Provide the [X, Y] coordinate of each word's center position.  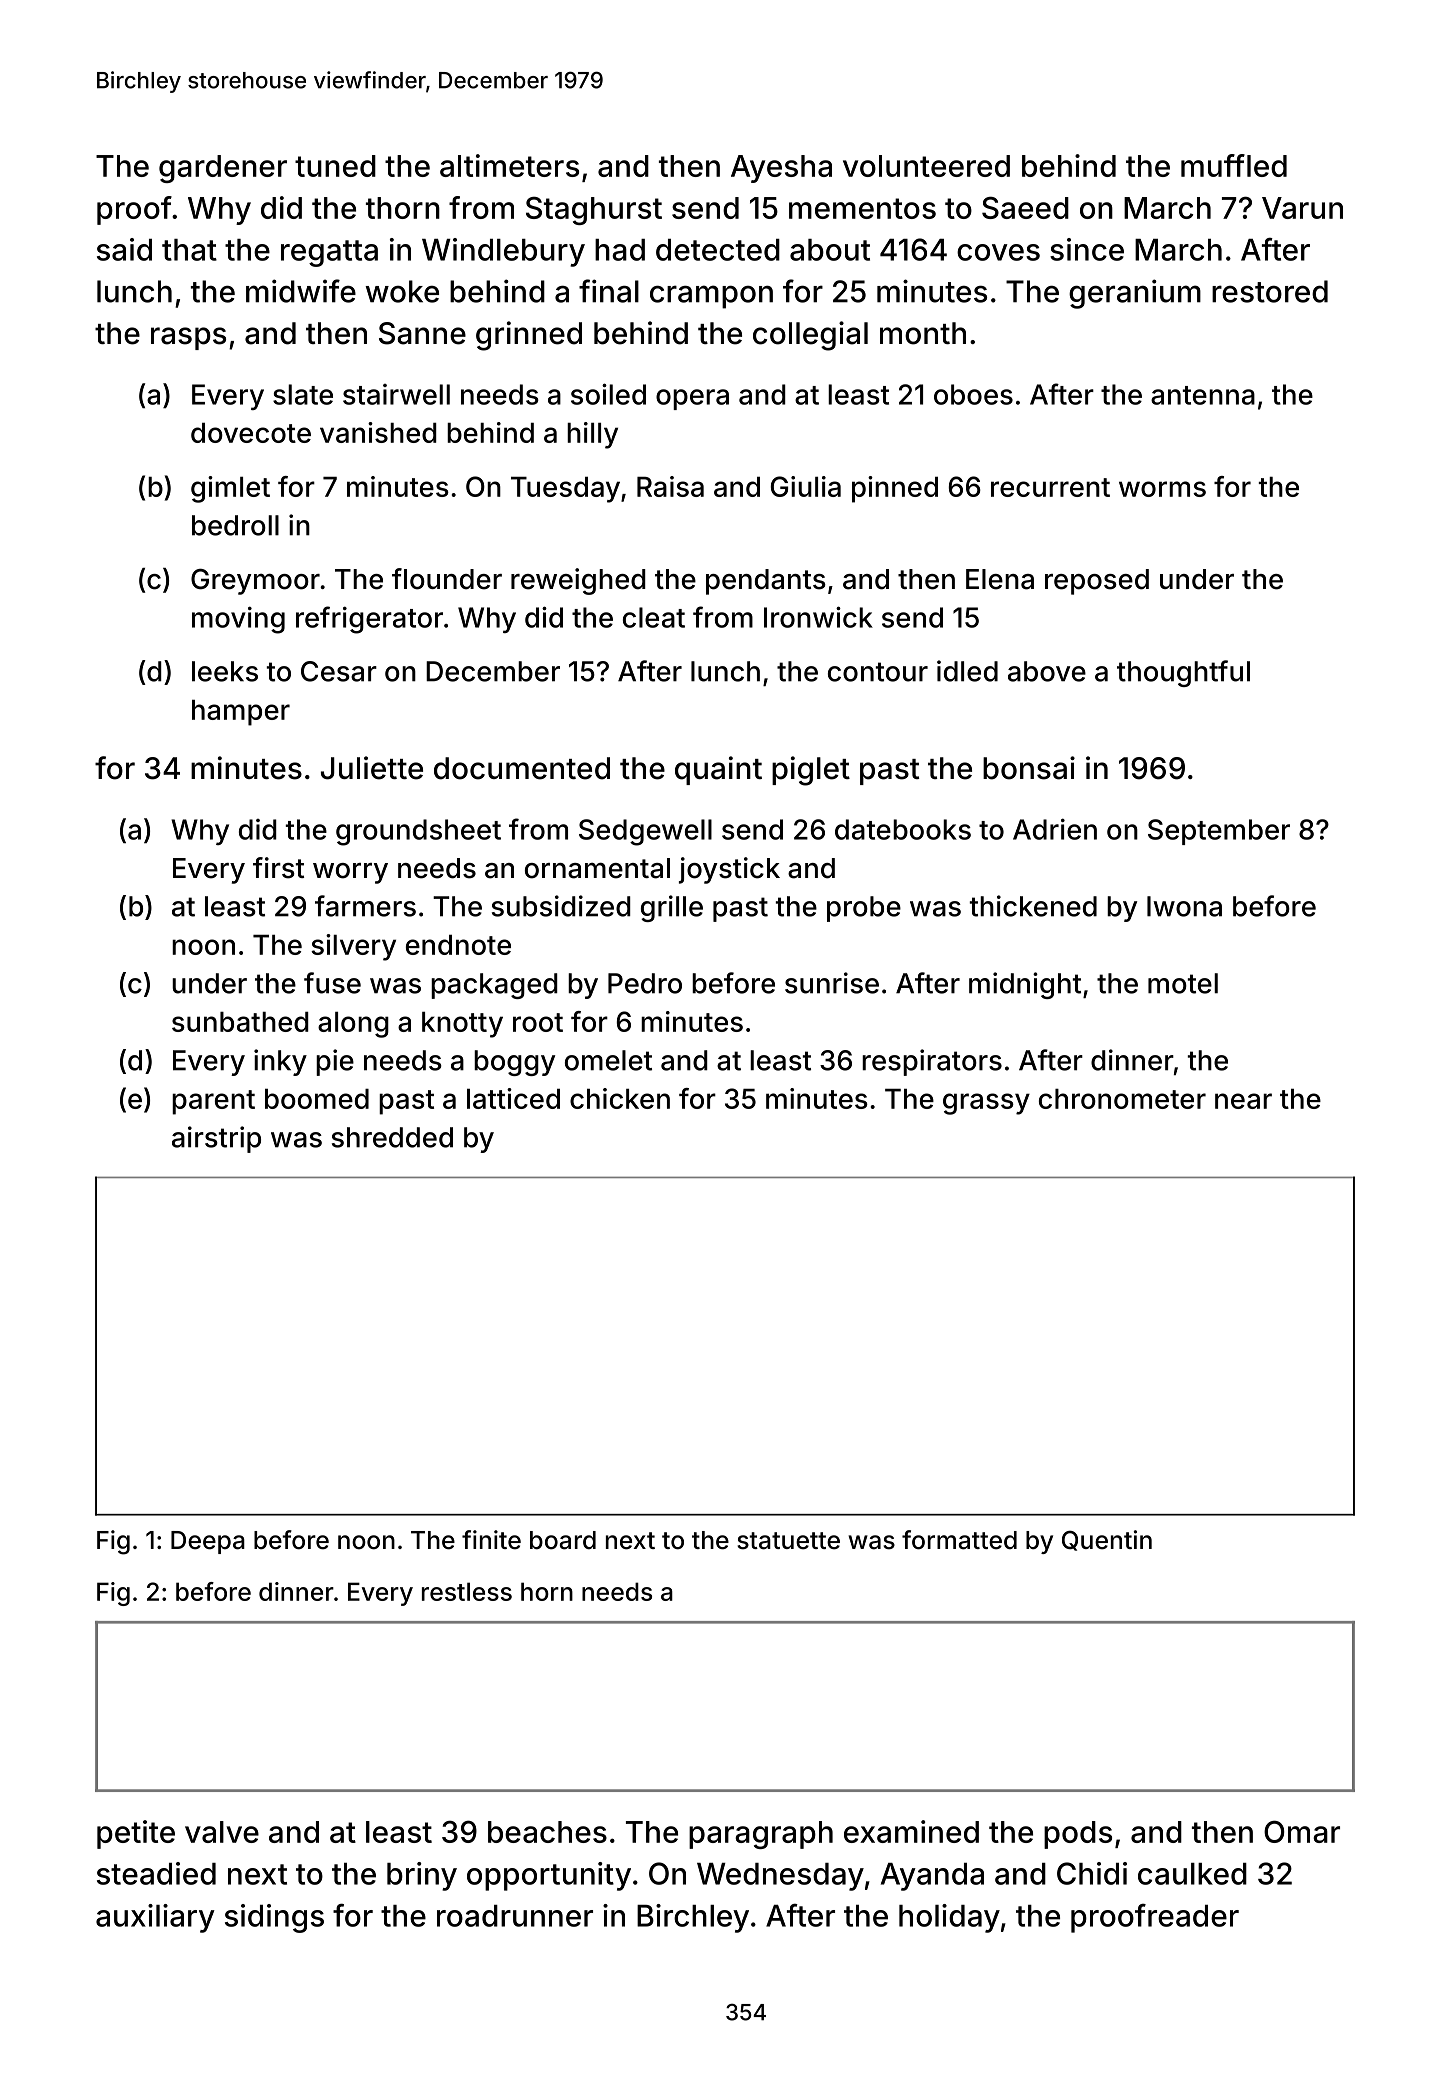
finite [491, 1540]
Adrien [1055, 829]
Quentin [1107, 1540]
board [563, 1540]
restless [467, 1591]
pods [1078, 1835]
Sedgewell [645, 832]
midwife [301, 291]
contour [878, 672]
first [278, 868]
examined [911, 1831]
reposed [1097, 582]
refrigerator [369, 620]
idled [967, 671]
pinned [895, 489]
